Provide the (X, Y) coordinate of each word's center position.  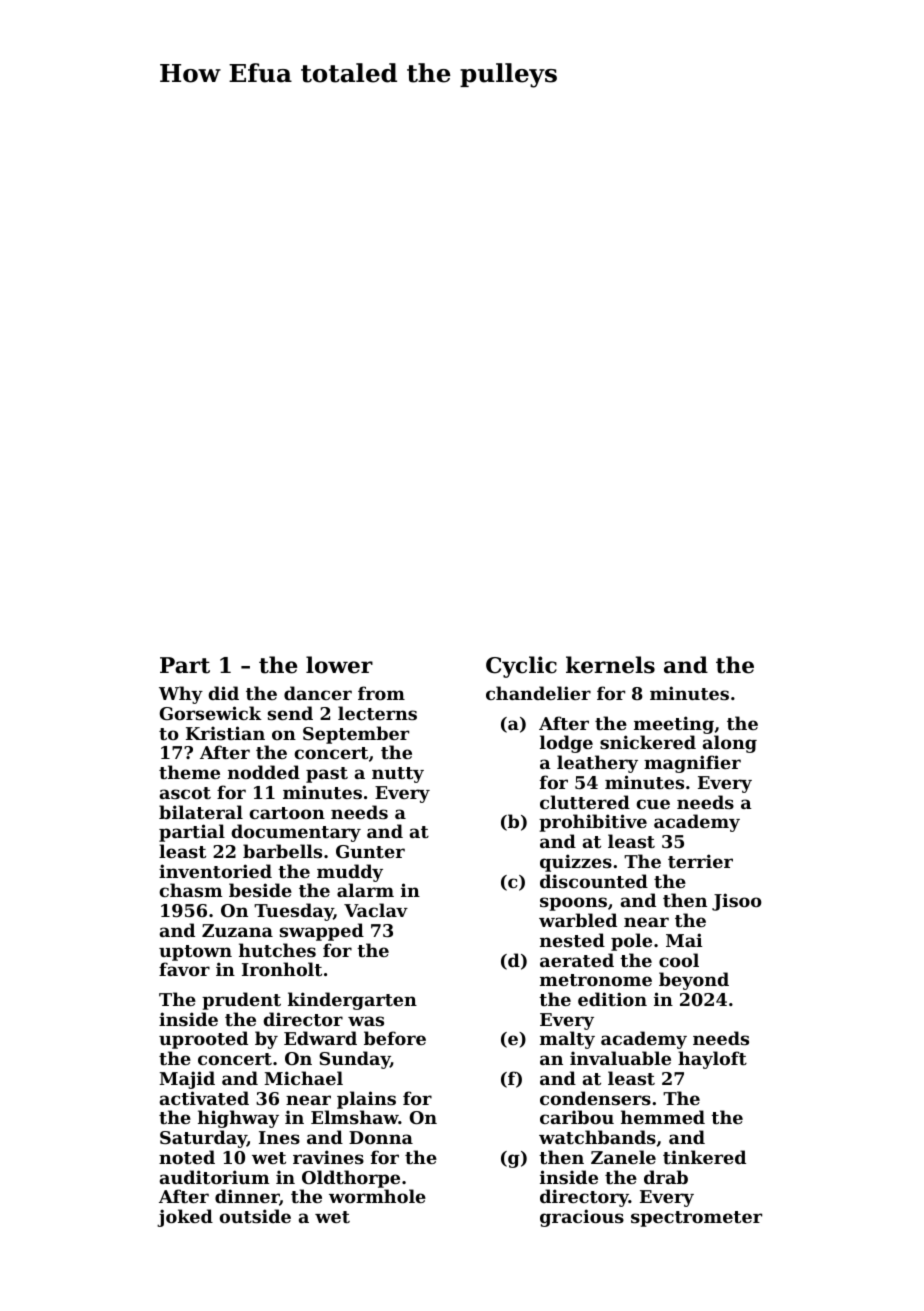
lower (339, 665)
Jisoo (737, 902)
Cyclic (521, 667)
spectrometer (696, 1219)
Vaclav (376, 910)
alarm (365, 890)
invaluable (620, 1058)
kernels (610, 665)
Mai (684, 940)
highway (238, 1119)
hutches (277, 950)
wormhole (377, 1196)
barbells (282, 851)
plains (366, 1100)
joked (185, 1218)
